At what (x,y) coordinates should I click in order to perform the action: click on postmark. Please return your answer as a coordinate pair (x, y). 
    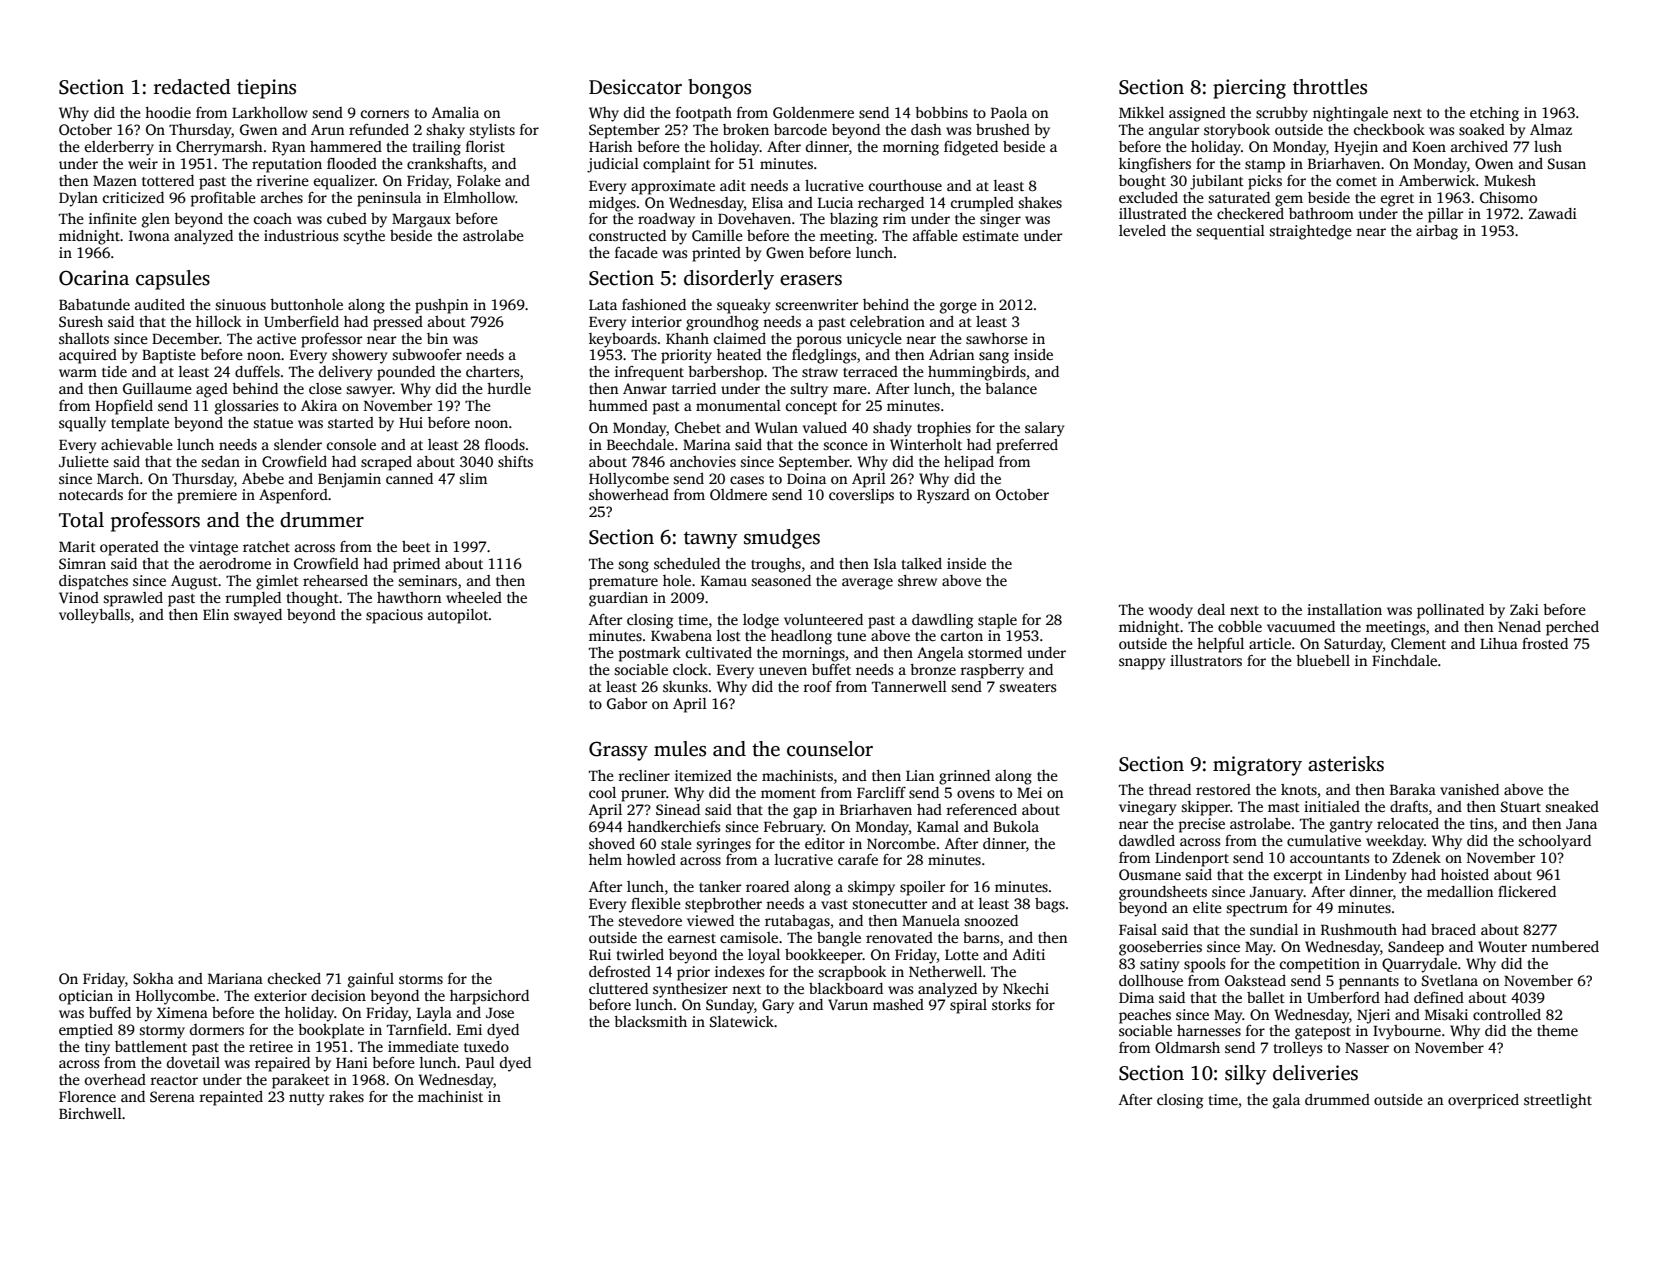
    Looking at the image, I should click on (649, 654).
